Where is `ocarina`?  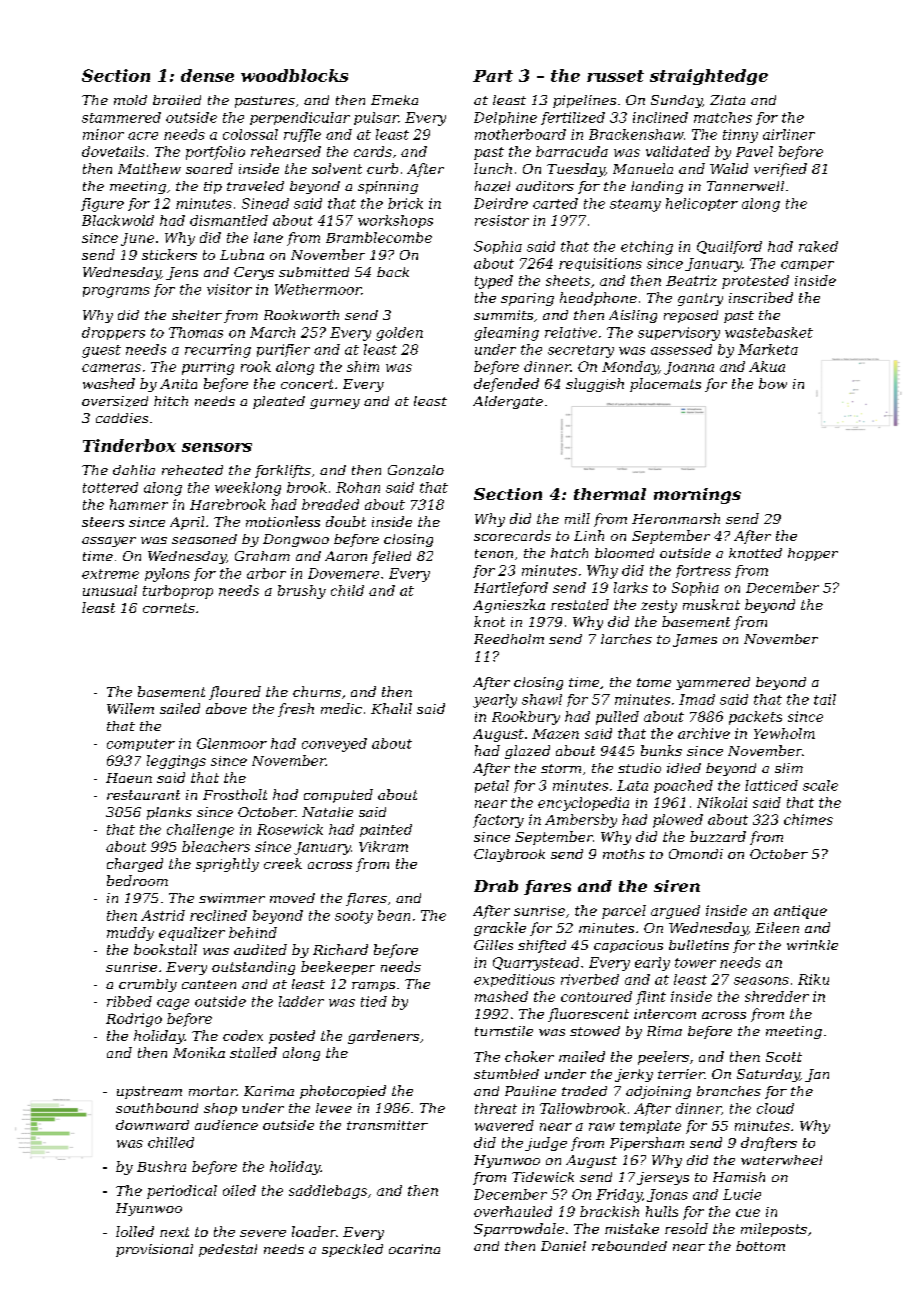
ocarina is located at coordinates (414, 1249).
